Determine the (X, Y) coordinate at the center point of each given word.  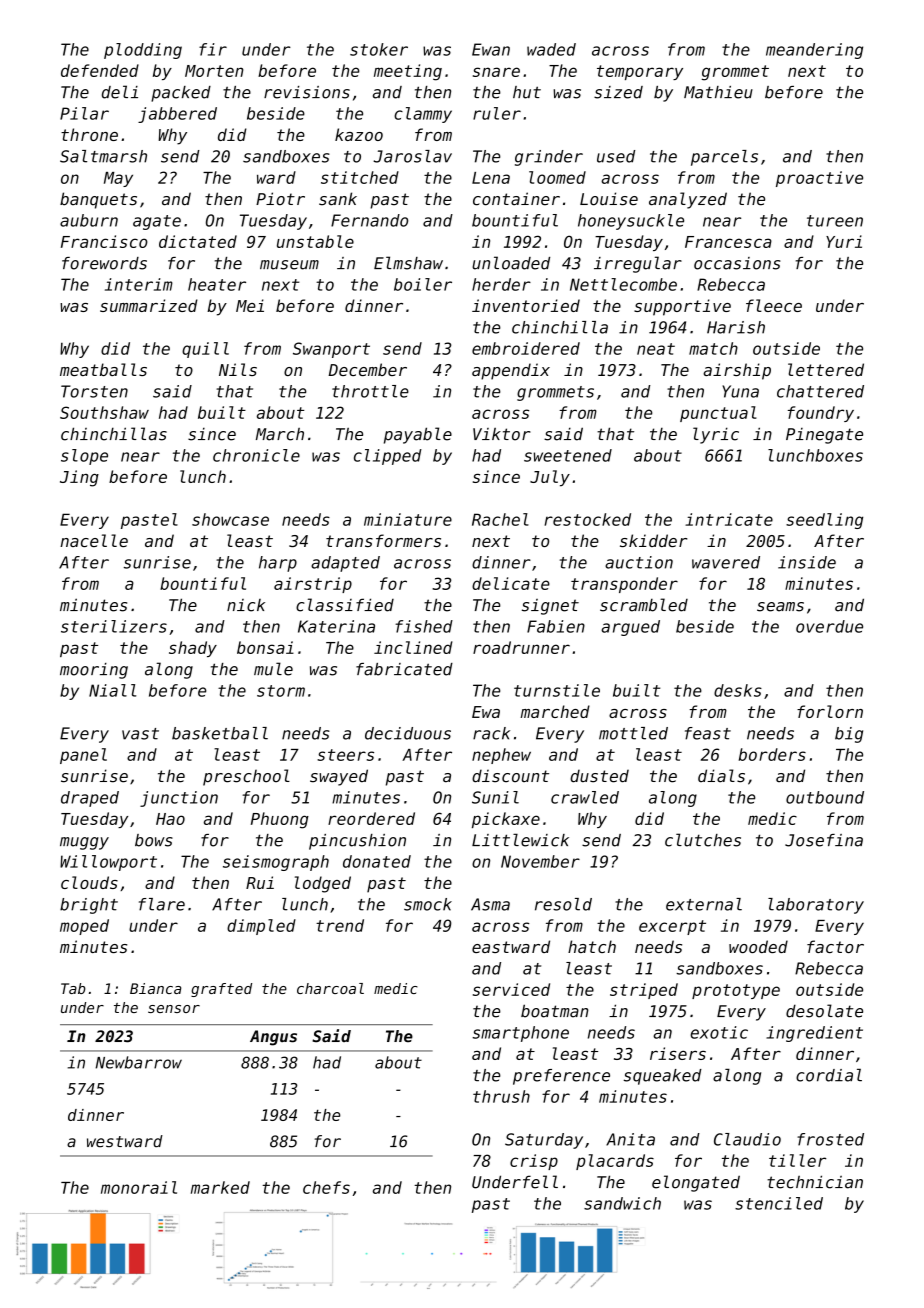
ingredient (814, 1034)
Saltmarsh (103, 156)
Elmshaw (408, 263)
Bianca (155, 988)
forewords (104, 263)
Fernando (369, 220)
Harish (736, 327)
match (713, 348)
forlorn (830, 711)
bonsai (265, 647)
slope (84, 457)
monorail (139, 1187)
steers (345, 755)
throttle (370, 391)
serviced (511, 989)
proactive (819, 179)
